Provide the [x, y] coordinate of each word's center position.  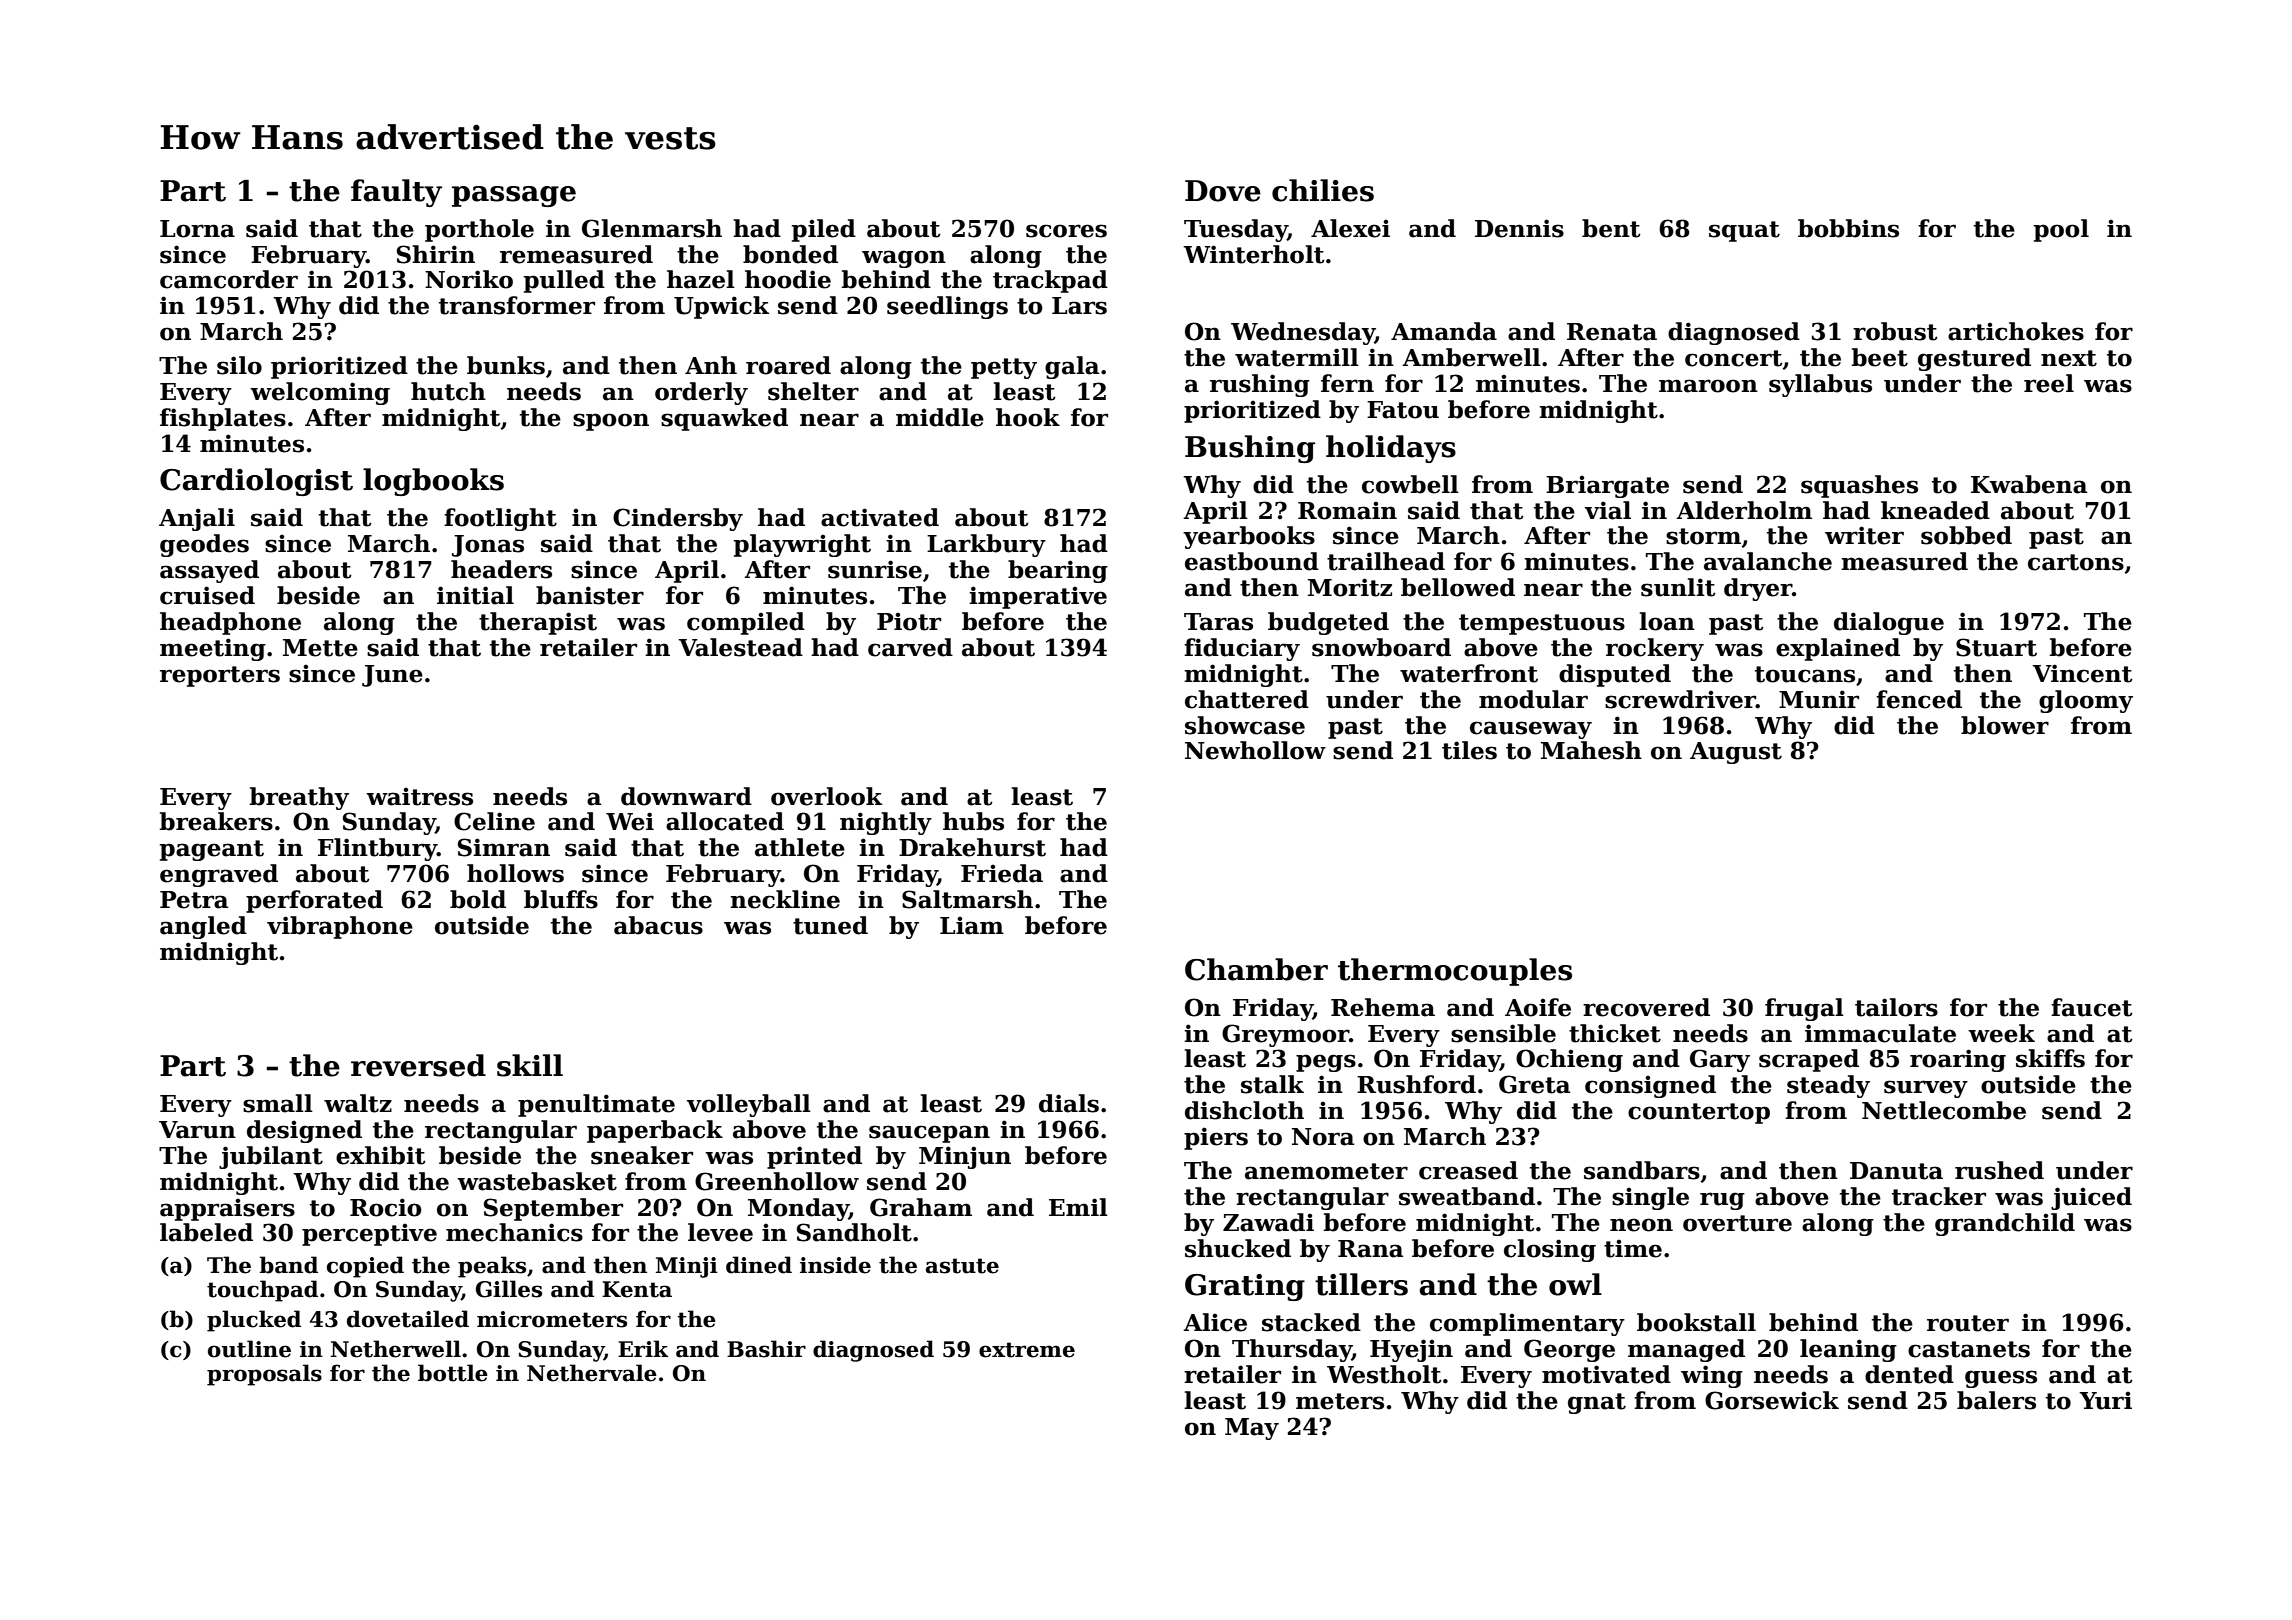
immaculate [1880, 1033]
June [392, 676]
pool [2061, 230]
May [1252, 1429]
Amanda [1444, 331]
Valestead [741, 647]
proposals [264, 1375]
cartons [2076, 562]
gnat [1597, 1403]
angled [203, 927]
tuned [830, 925]
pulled [564, 281]
